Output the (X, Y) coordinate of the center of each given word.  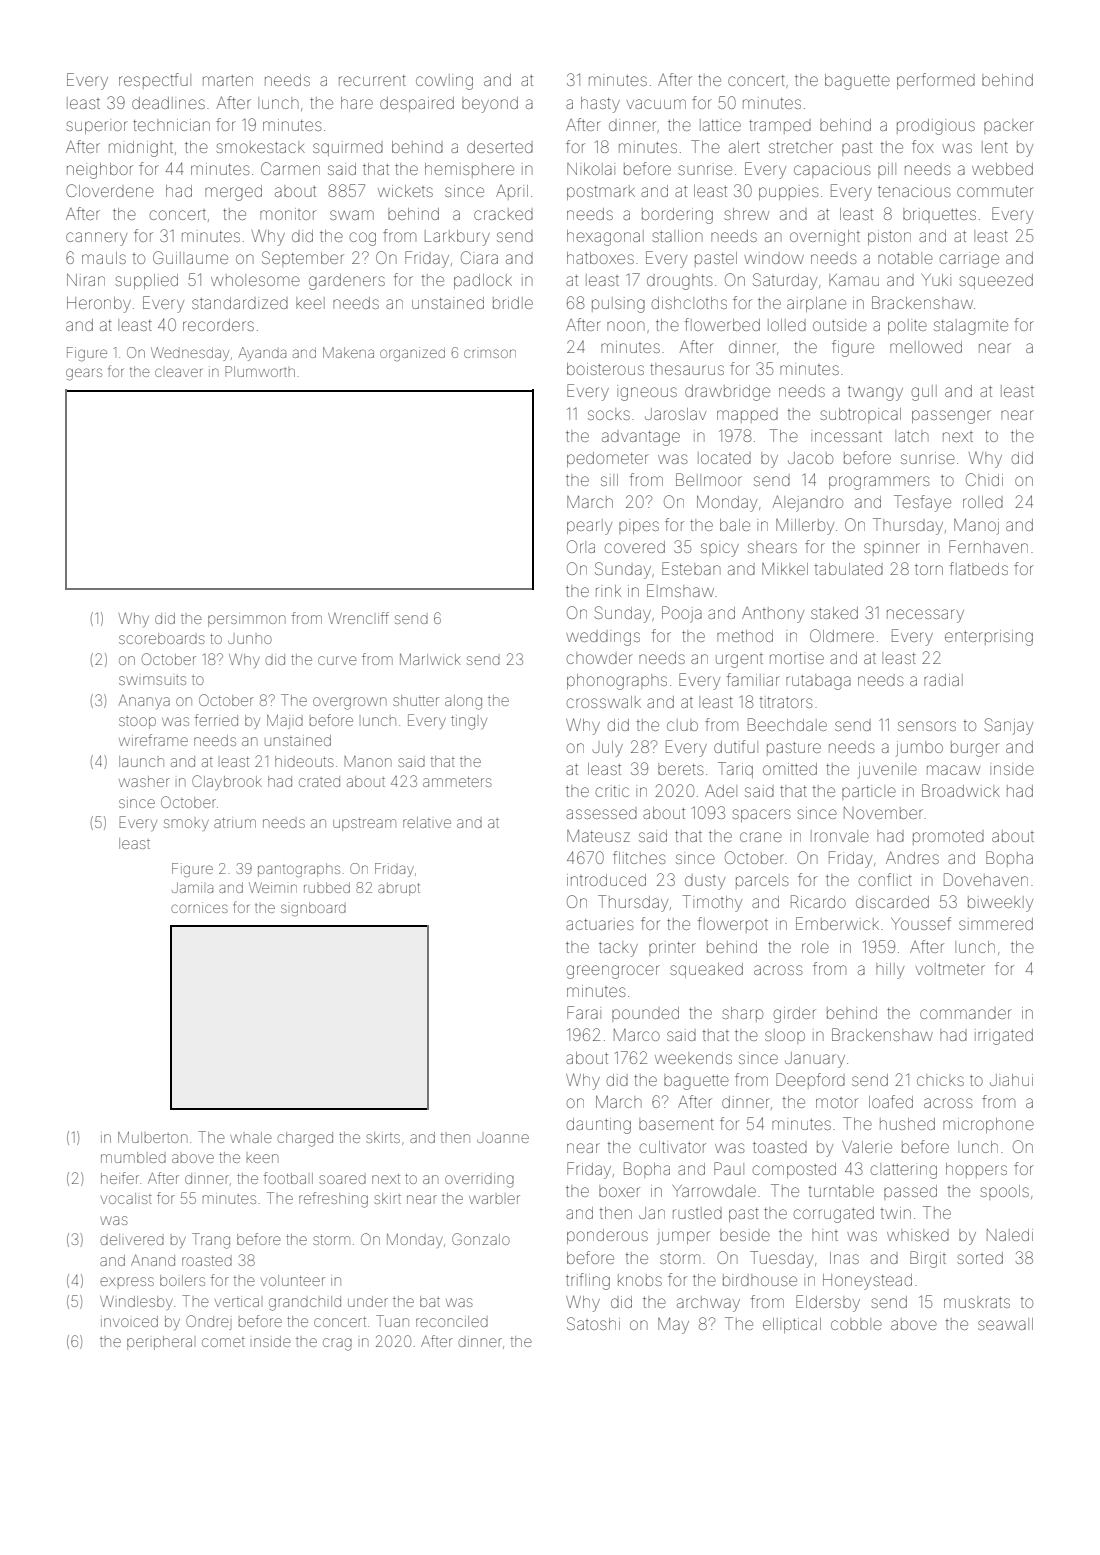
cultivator (673, 1147)
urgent (739, 661)
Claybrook (227, 782)
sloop (785, 1036)
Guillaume (190, 257)
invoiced (129, 1321)
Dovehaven (986, 879)
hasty (600, 105)
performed (936, 81)
